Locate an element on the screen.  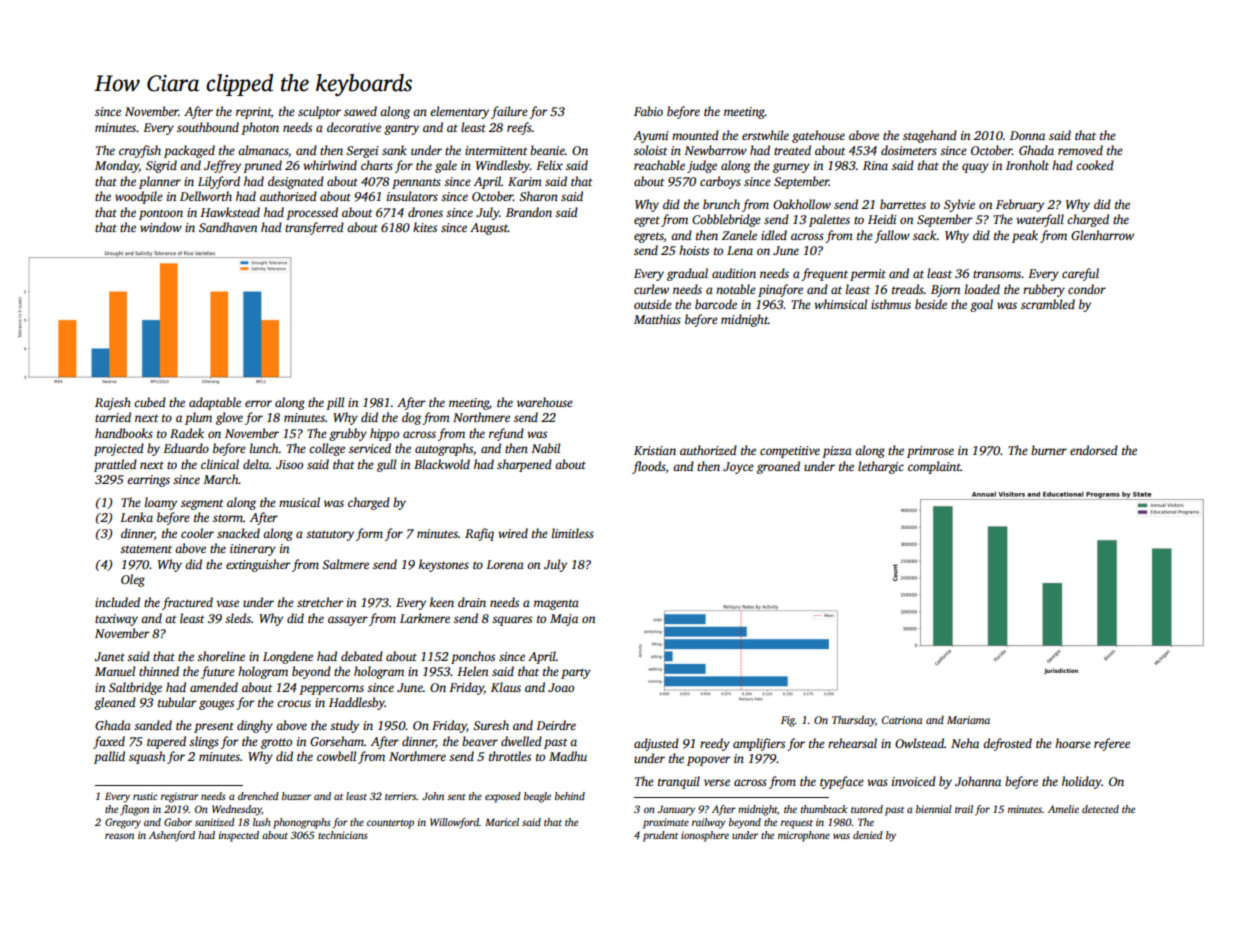
cooler is located at coordinates (197, 533).
